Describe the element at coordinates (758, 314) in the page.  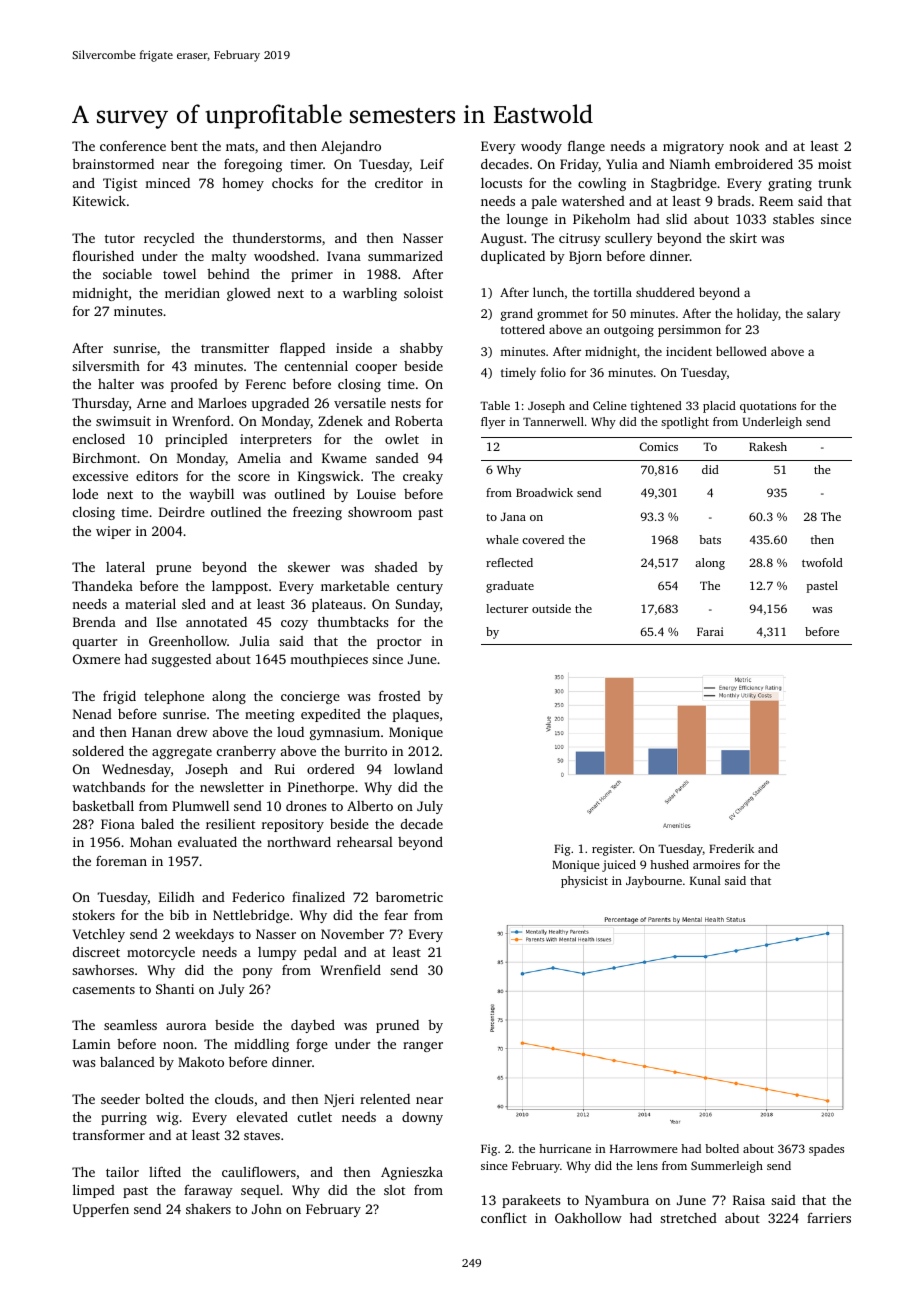
I see `holiday` at that location.
